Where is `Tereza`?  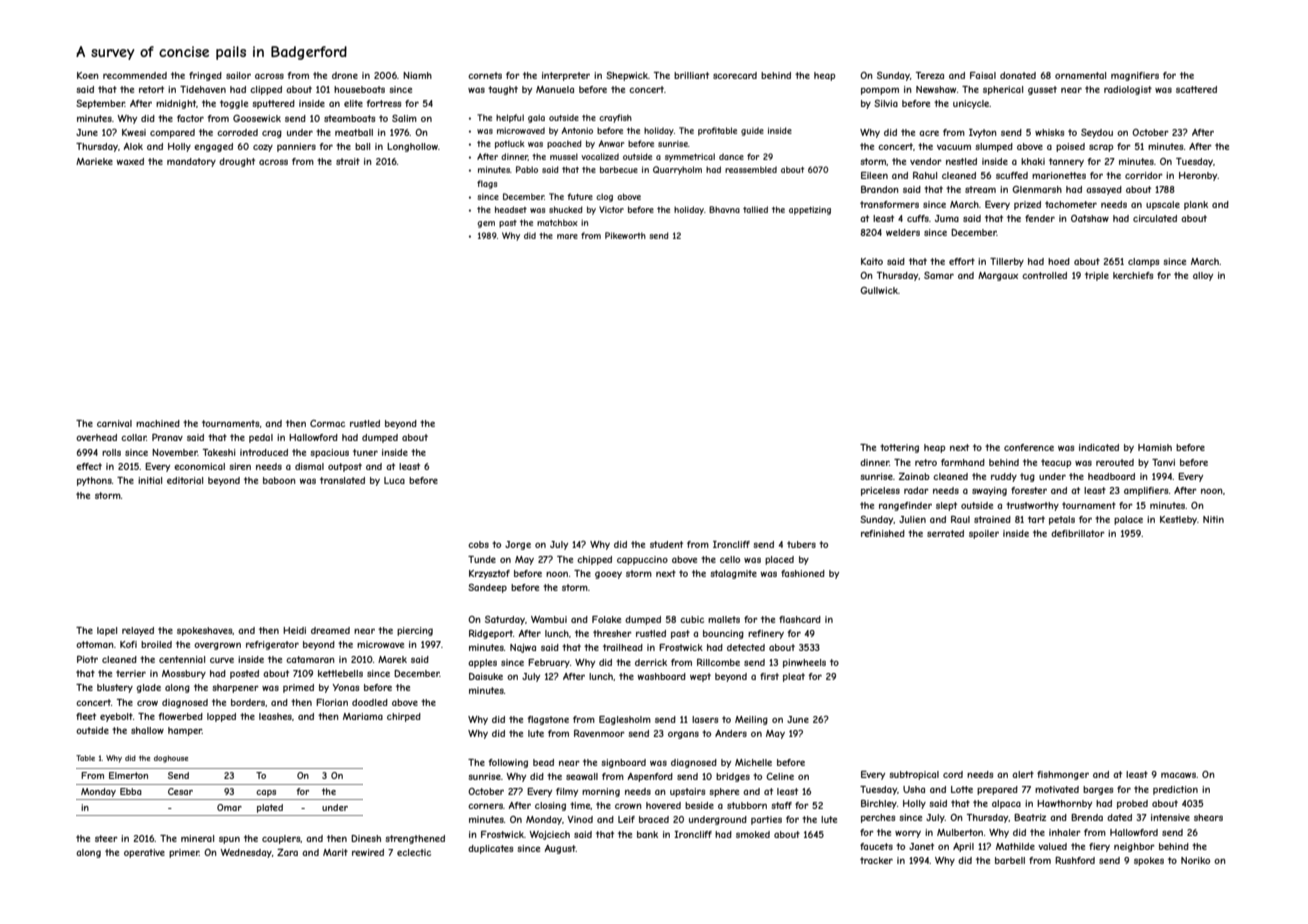
Tereza is located at coordinates (930, 75).
